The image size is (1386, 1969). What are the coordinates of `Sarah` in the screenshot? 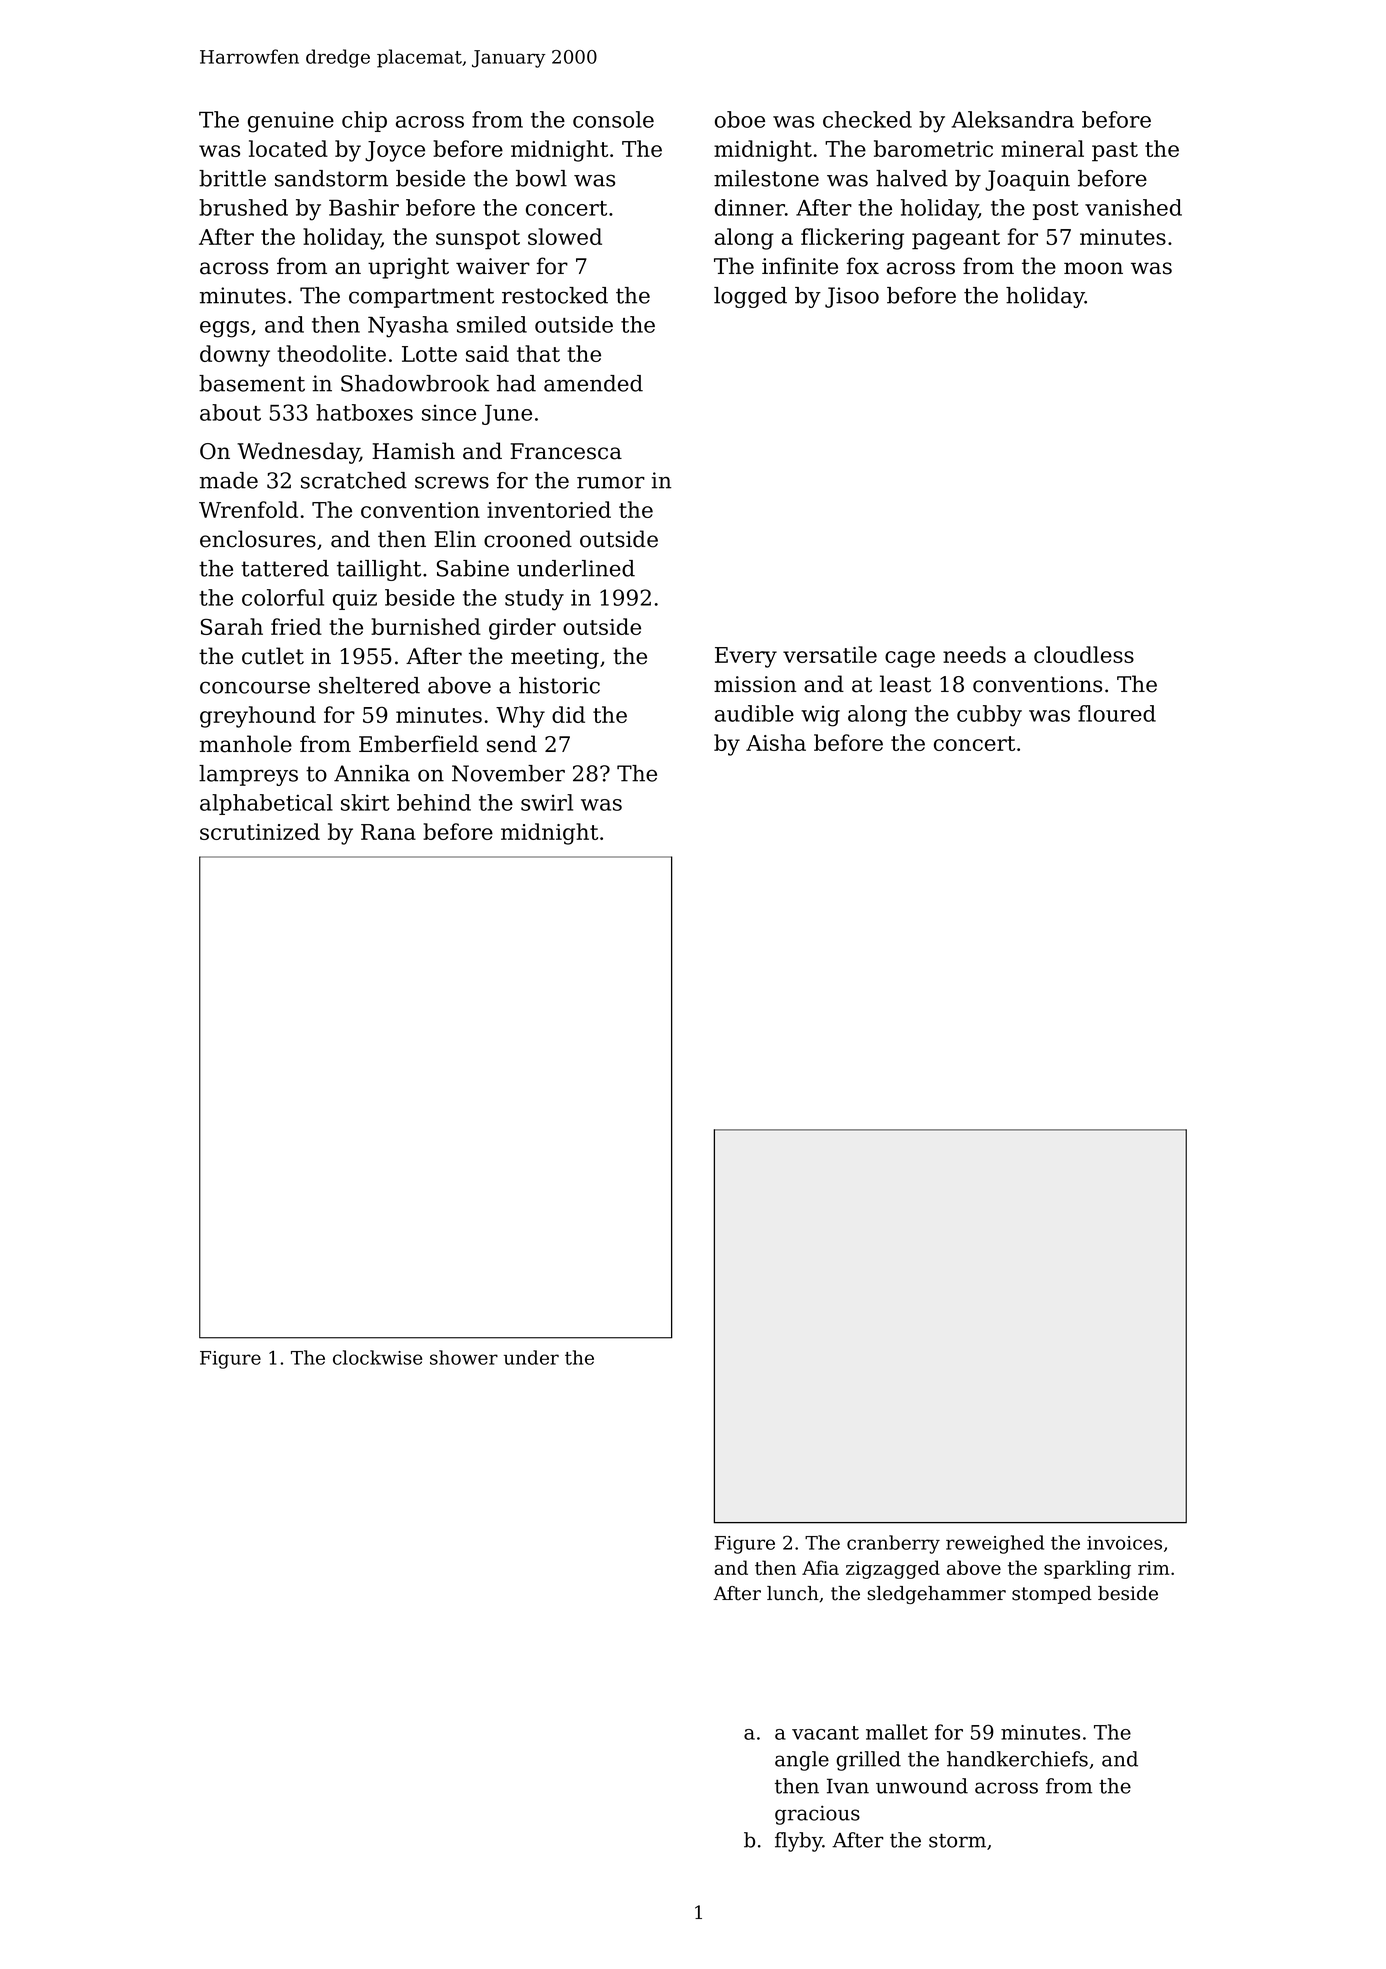 It's located at (232, 626).
